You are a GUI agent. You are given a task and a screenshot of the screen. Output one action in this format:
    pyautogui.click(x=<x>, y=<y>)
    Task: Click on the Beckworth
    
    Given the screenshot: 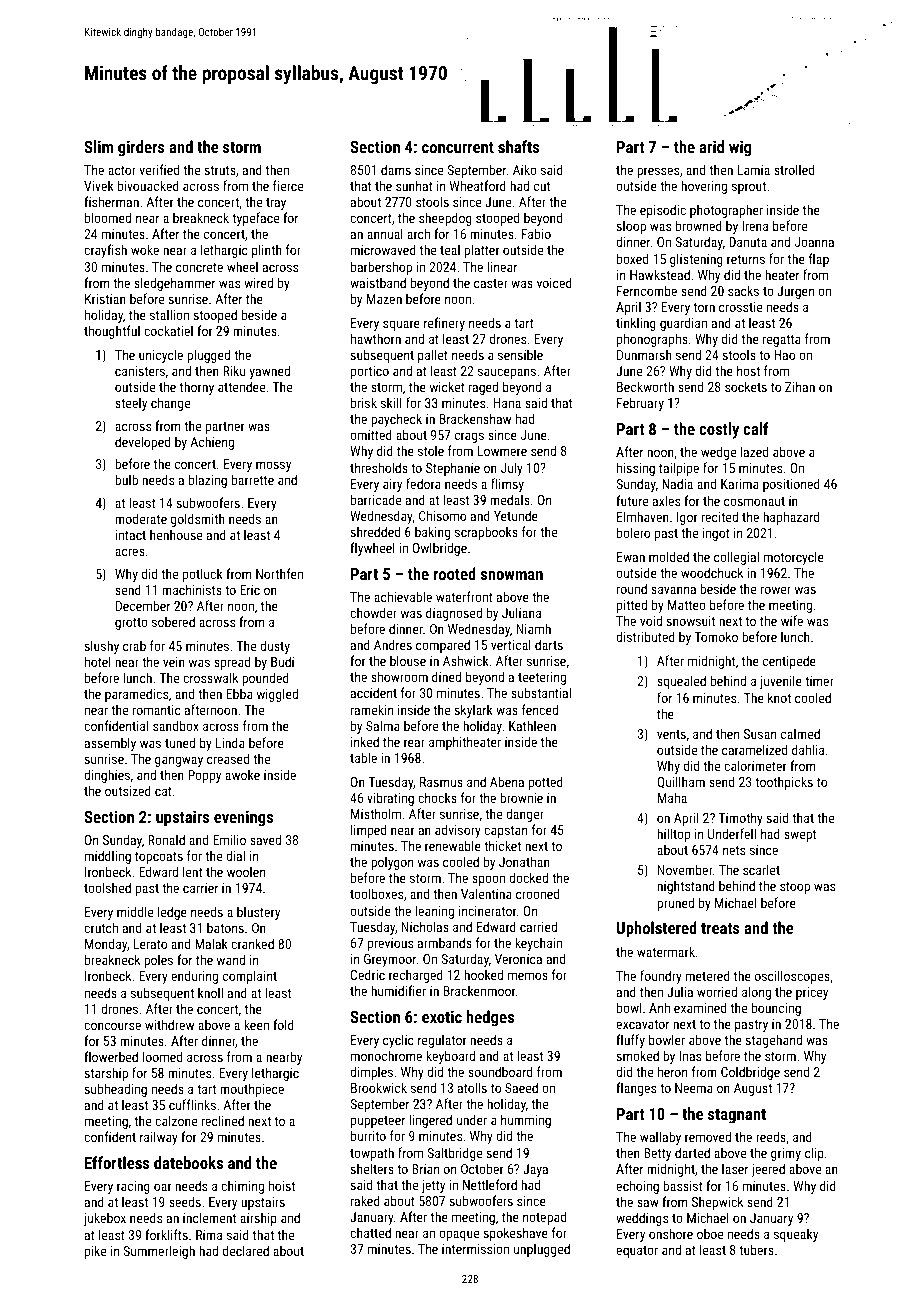 What is the action you would take?
    pyautogui.click(x=645, y=386)
